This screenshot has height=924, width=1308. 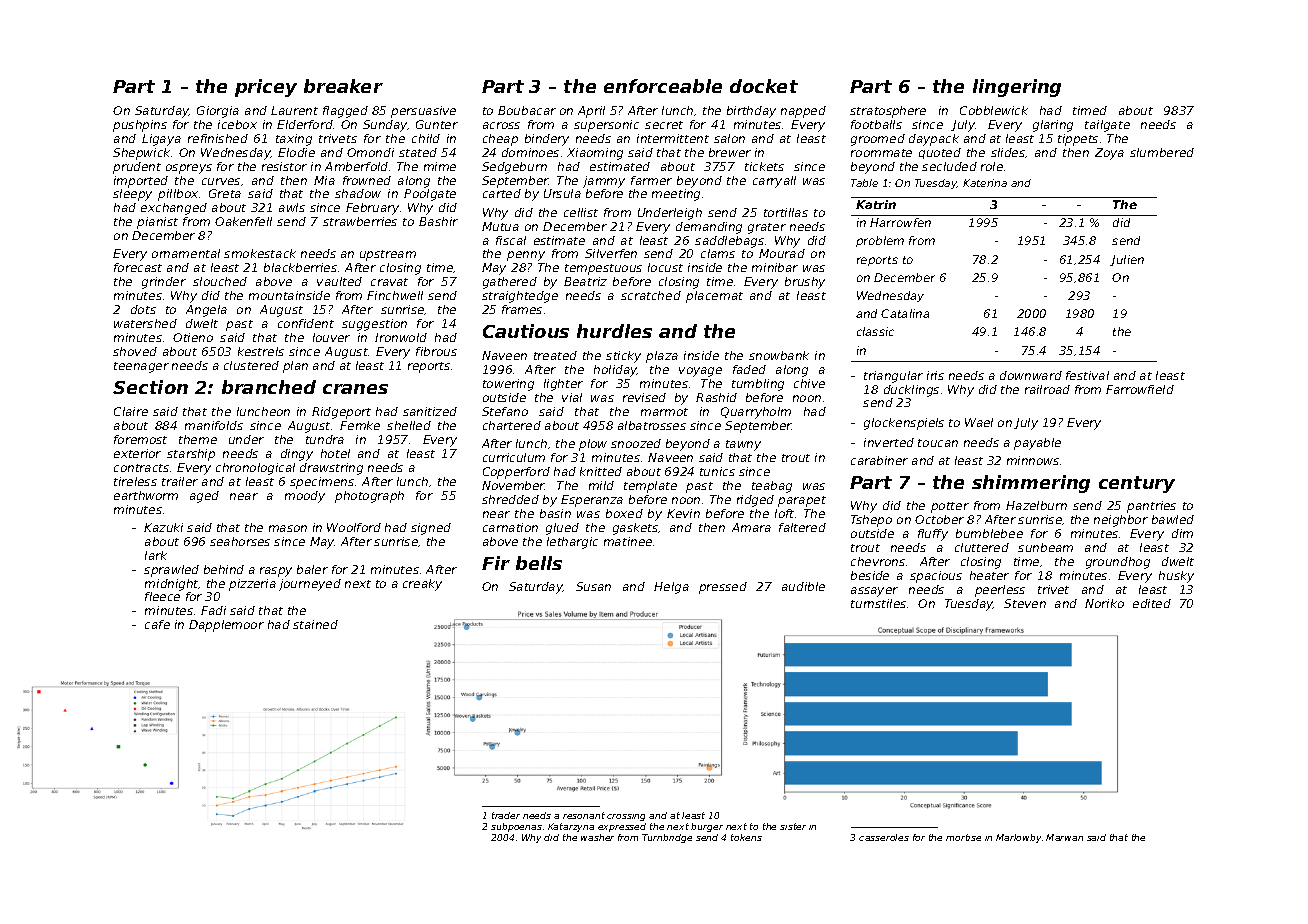 What do you see at coordinates (979, 422) in the screenshot?
I see `Wael` at bounding box center [979, 422].
